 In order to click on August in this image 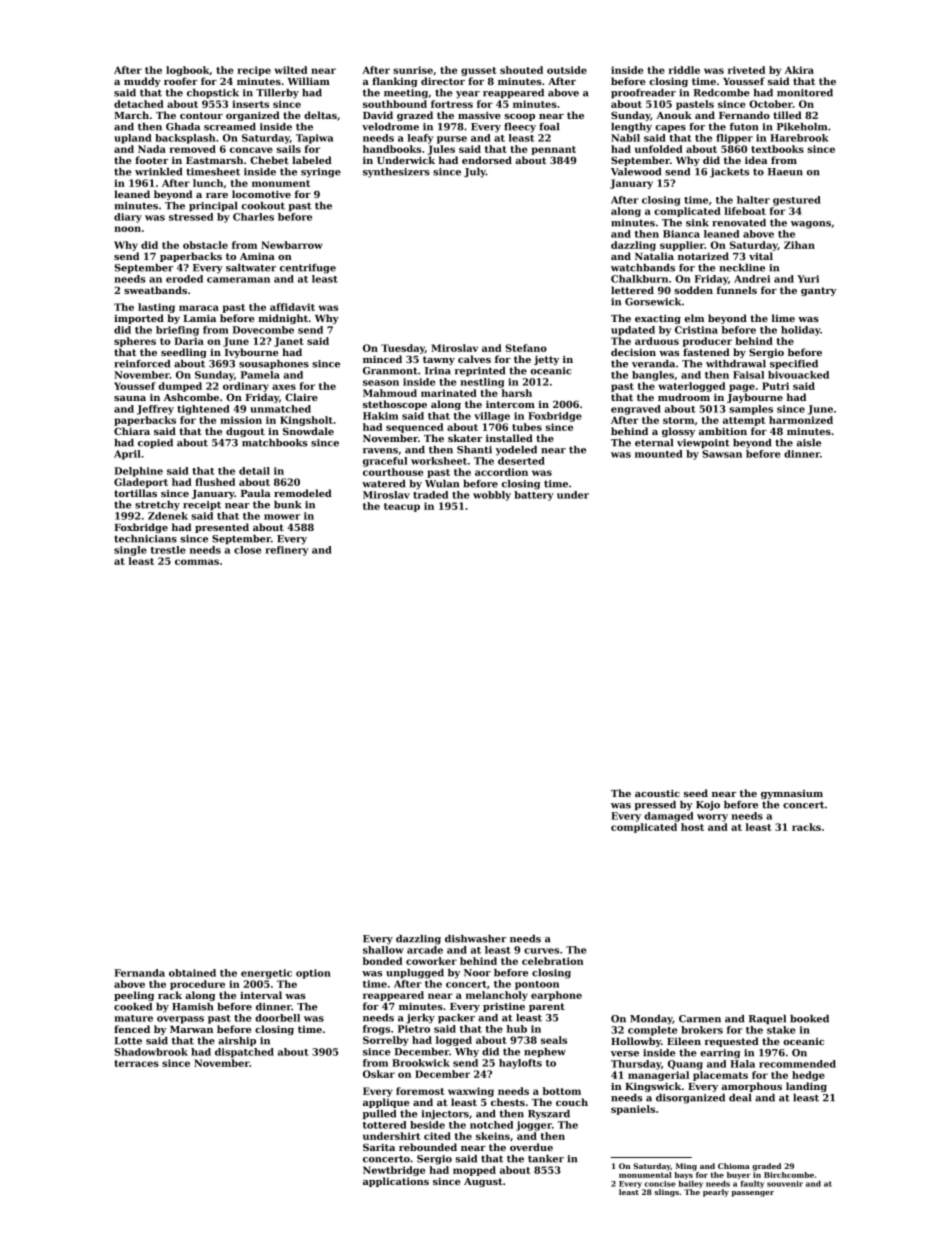, I will do `click(483, 1182)`.
